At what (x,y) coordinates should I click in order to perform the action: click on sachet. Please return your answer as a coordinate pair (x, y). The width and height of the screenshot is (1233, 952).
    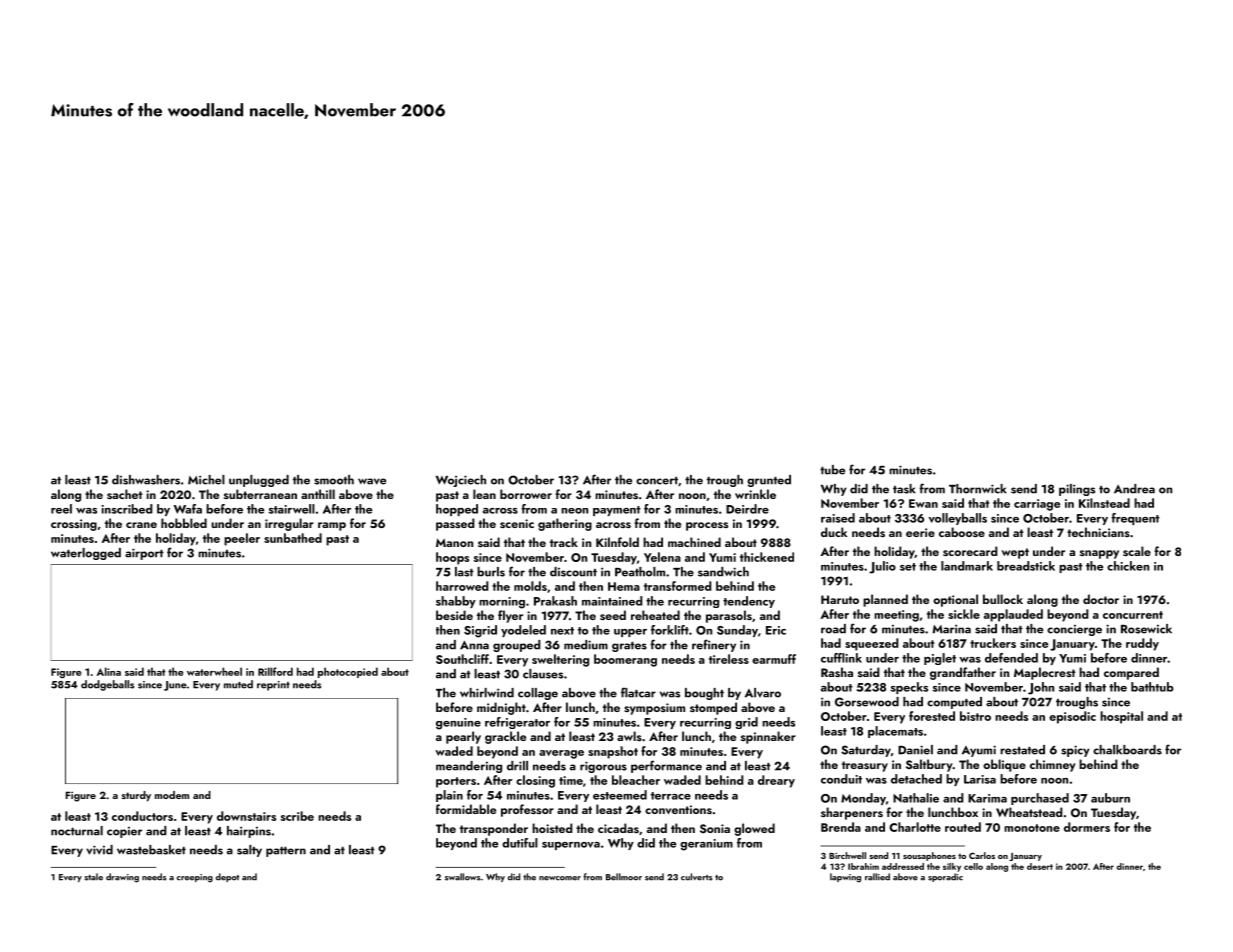
    Looking at the image, I should click on (125, 494).
